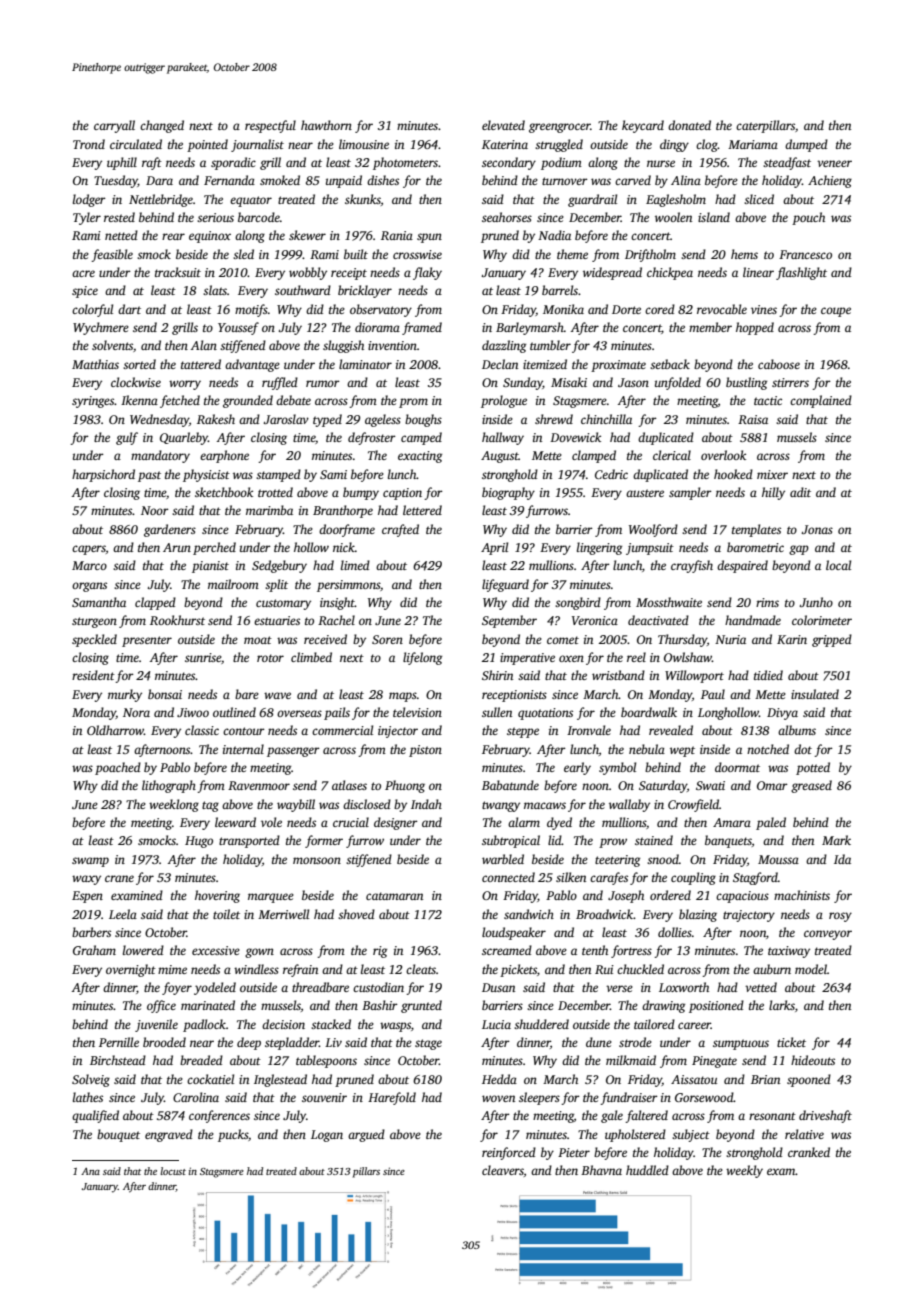  What do you see at coordinates (87, 218) in the screenshot?
I see `Tyler` at bounding box center [87, 218].
